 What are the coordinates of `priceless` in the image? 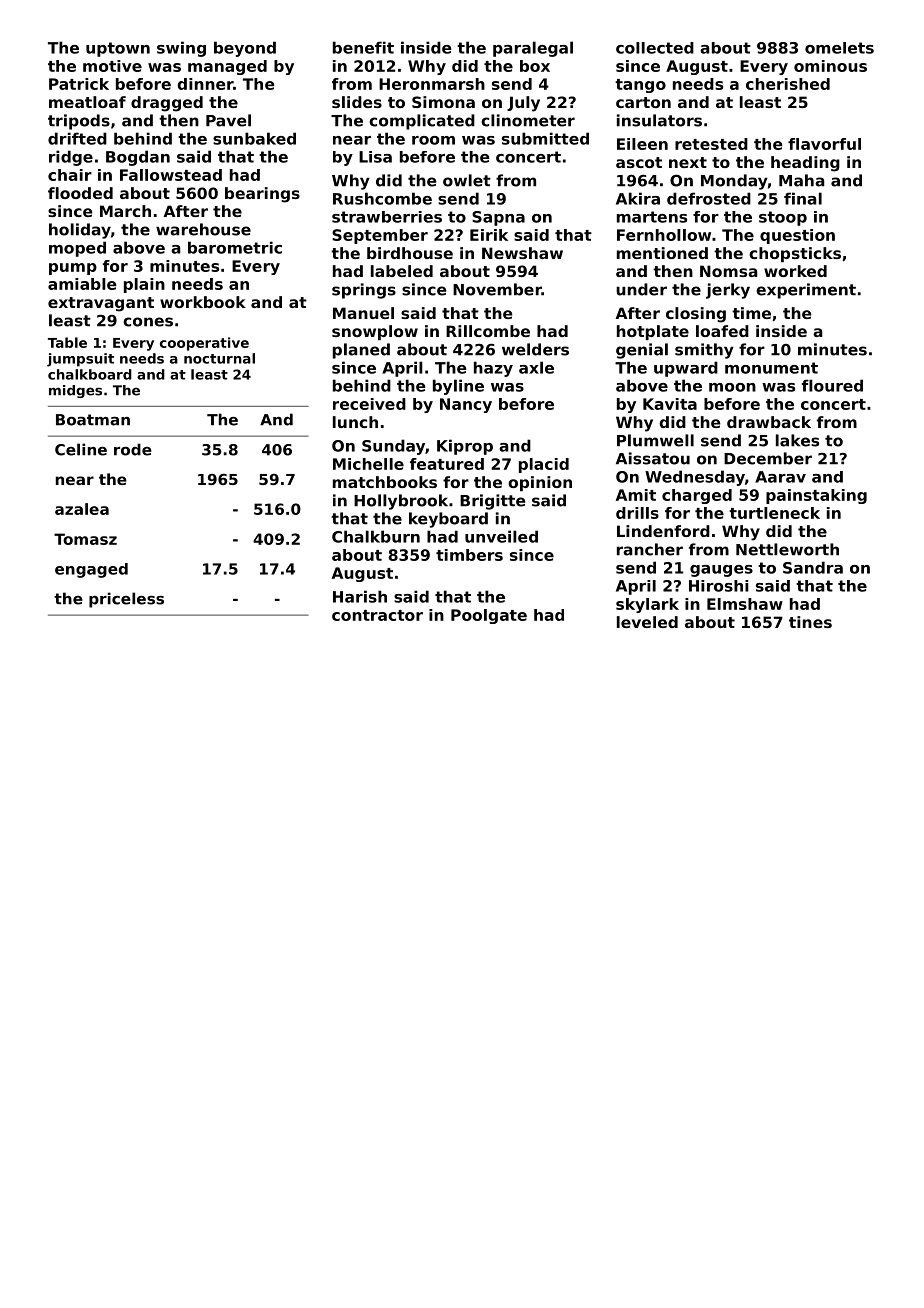 It's located at (126, 600).
